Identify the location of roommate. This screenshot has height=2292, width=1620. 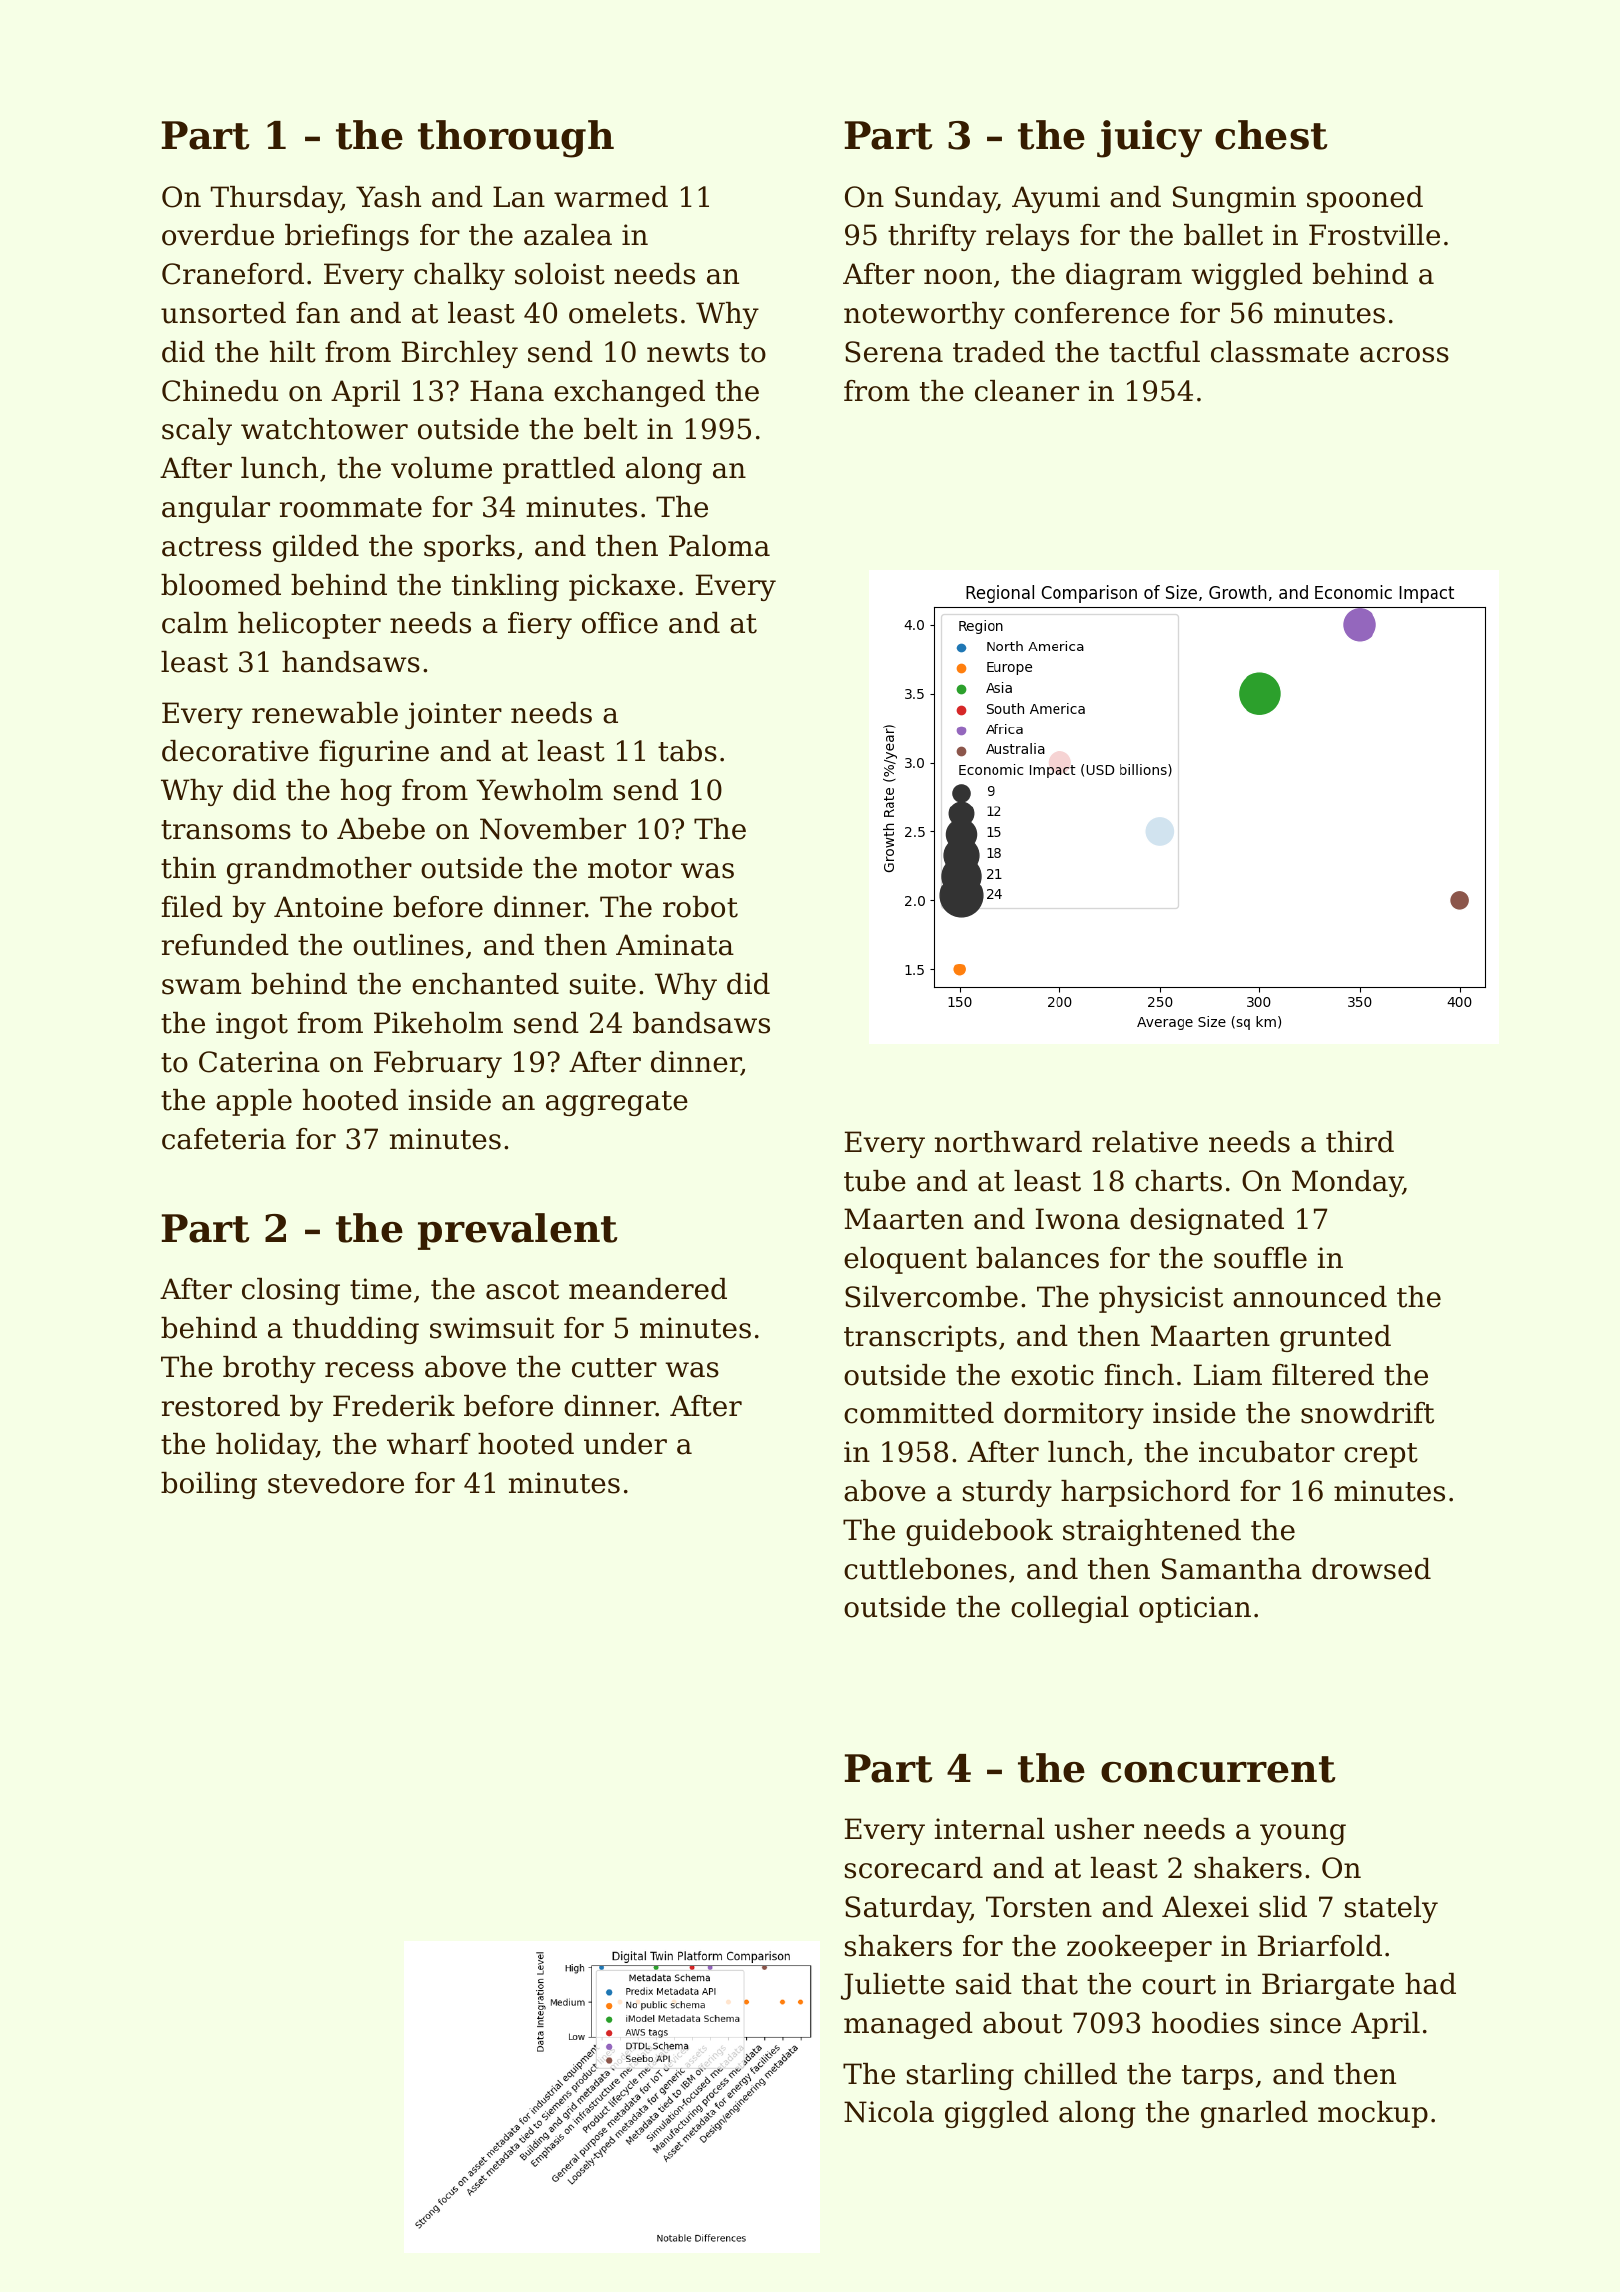
(351, 508).
